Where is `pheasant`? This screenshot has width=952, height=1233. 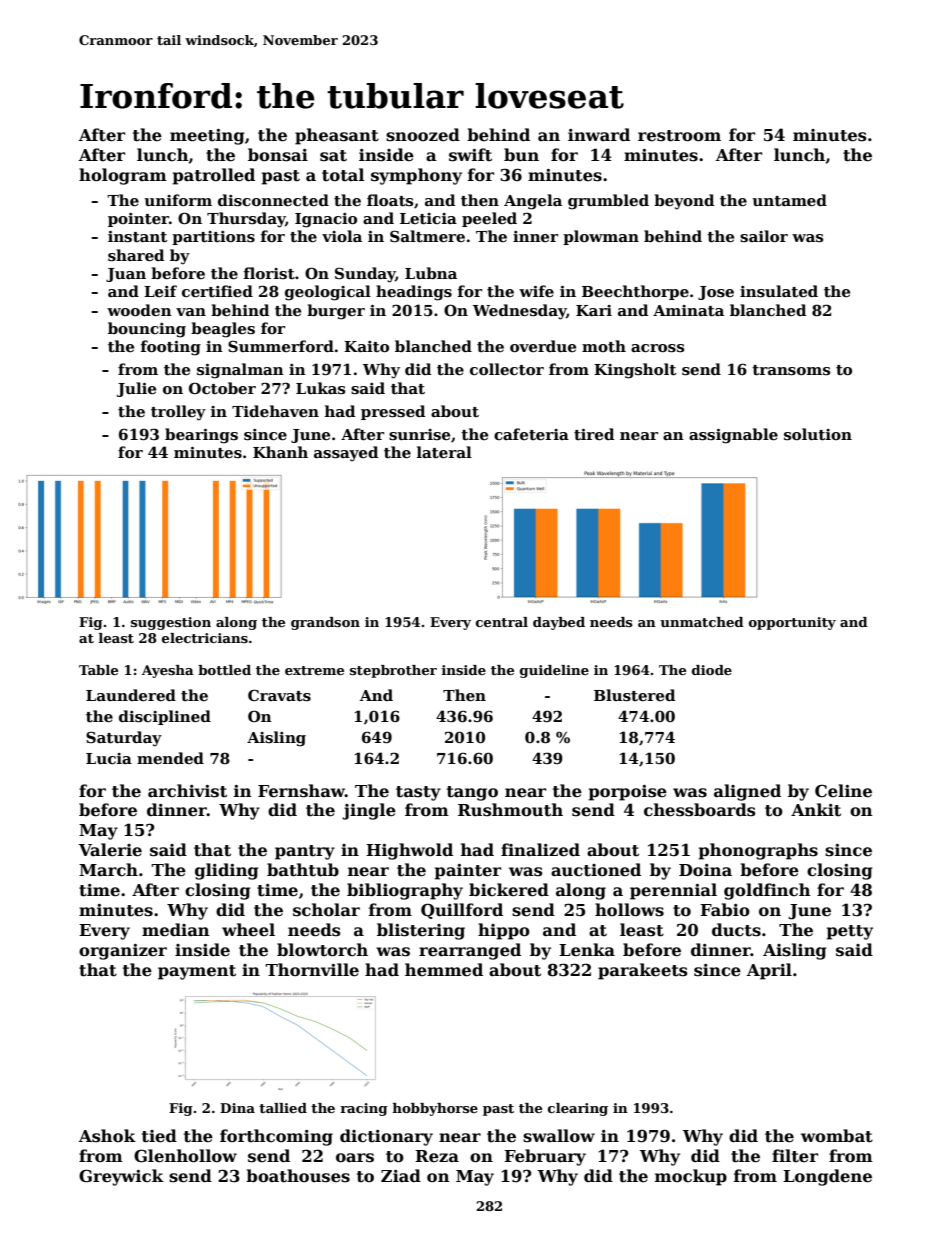 pheasant is located at coordinates (337, 136).
